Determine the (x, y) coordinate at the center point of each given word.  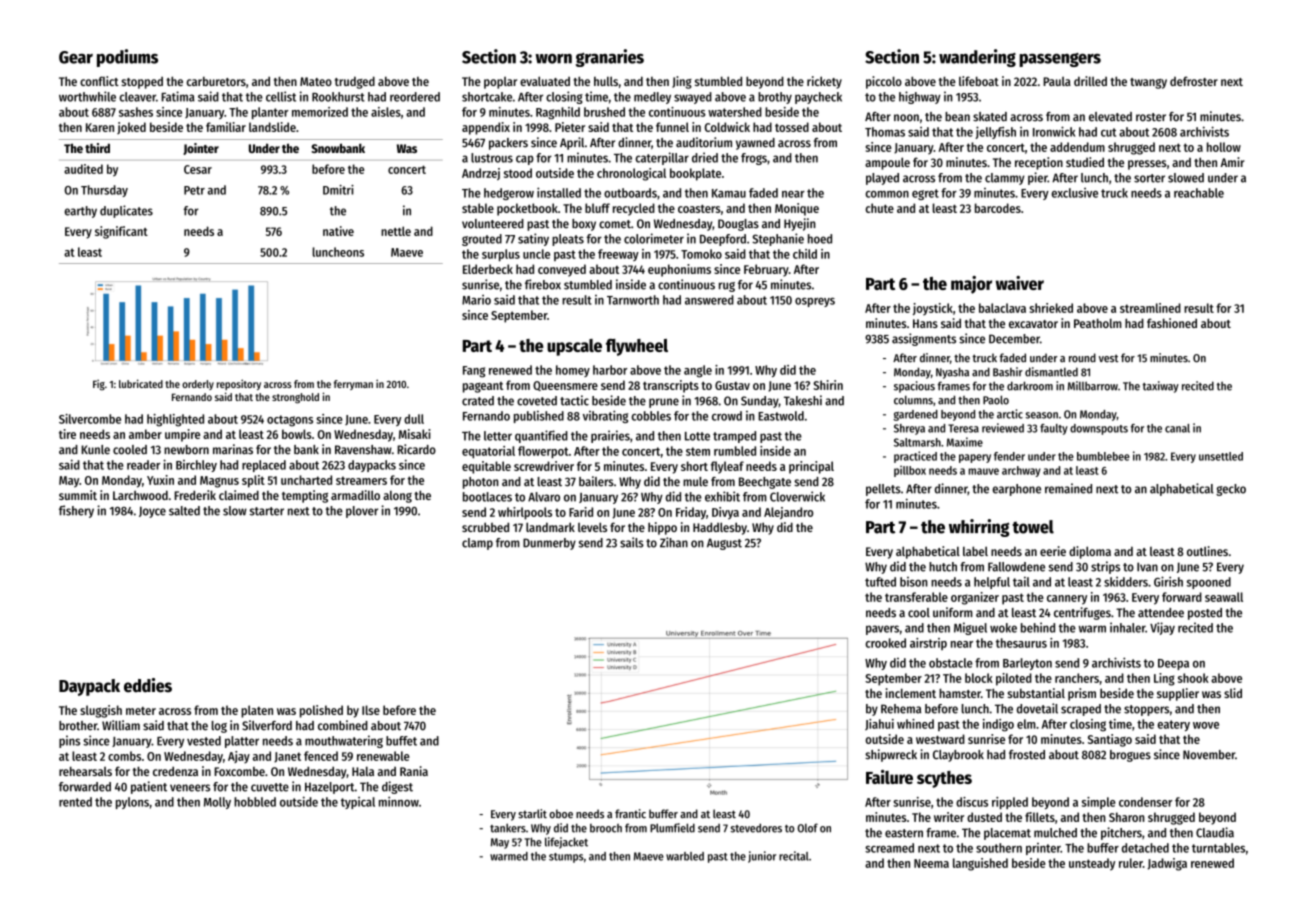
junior (762, 857)
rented (75, 802)
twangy (1148, 83)
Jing (682, 82)
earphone (1016, 490)
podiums (127, 58)
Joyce (152, 512)
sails (632, 542)
